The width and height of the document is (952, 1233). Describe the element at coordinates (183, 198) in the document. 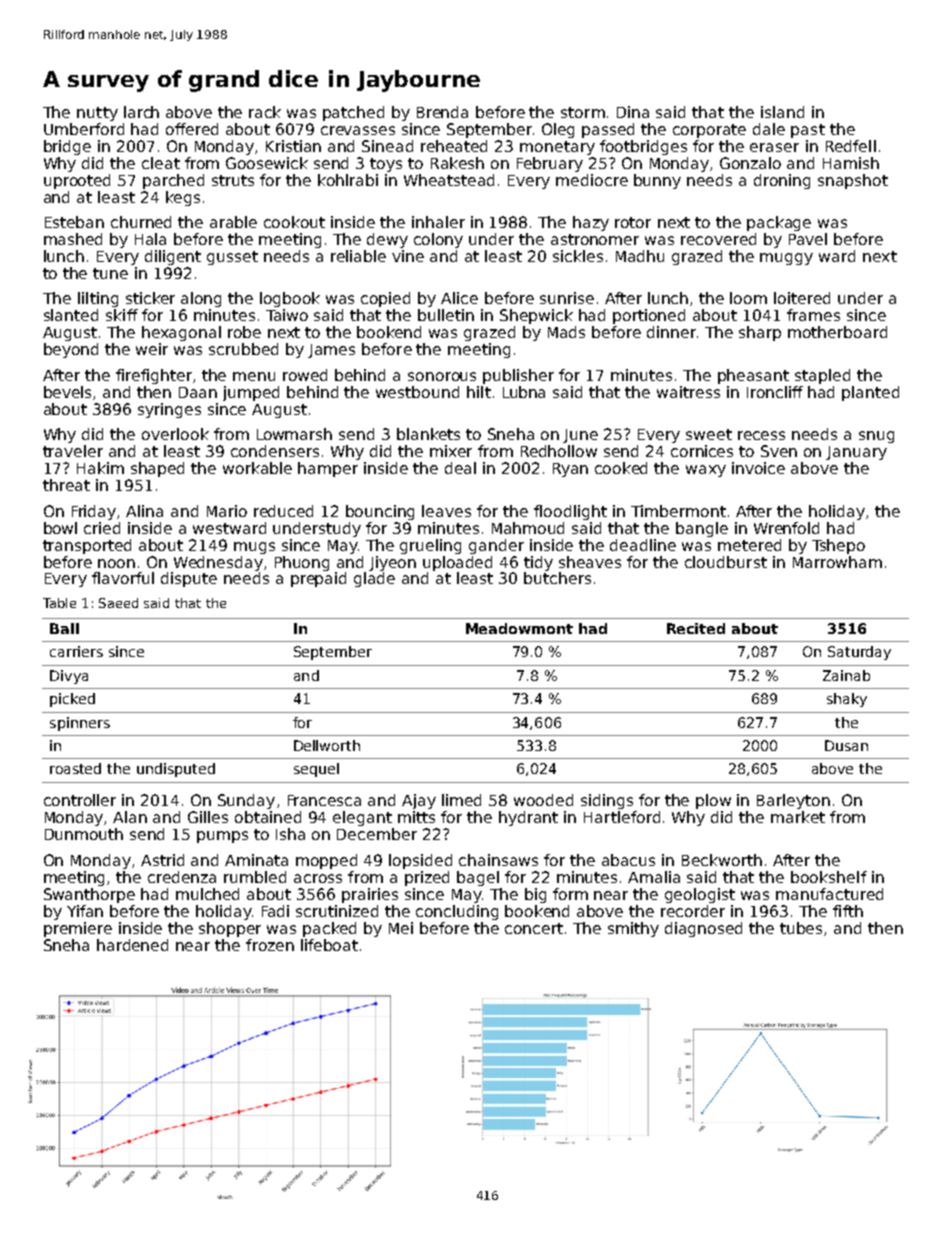

I see `kegs` at that location.
